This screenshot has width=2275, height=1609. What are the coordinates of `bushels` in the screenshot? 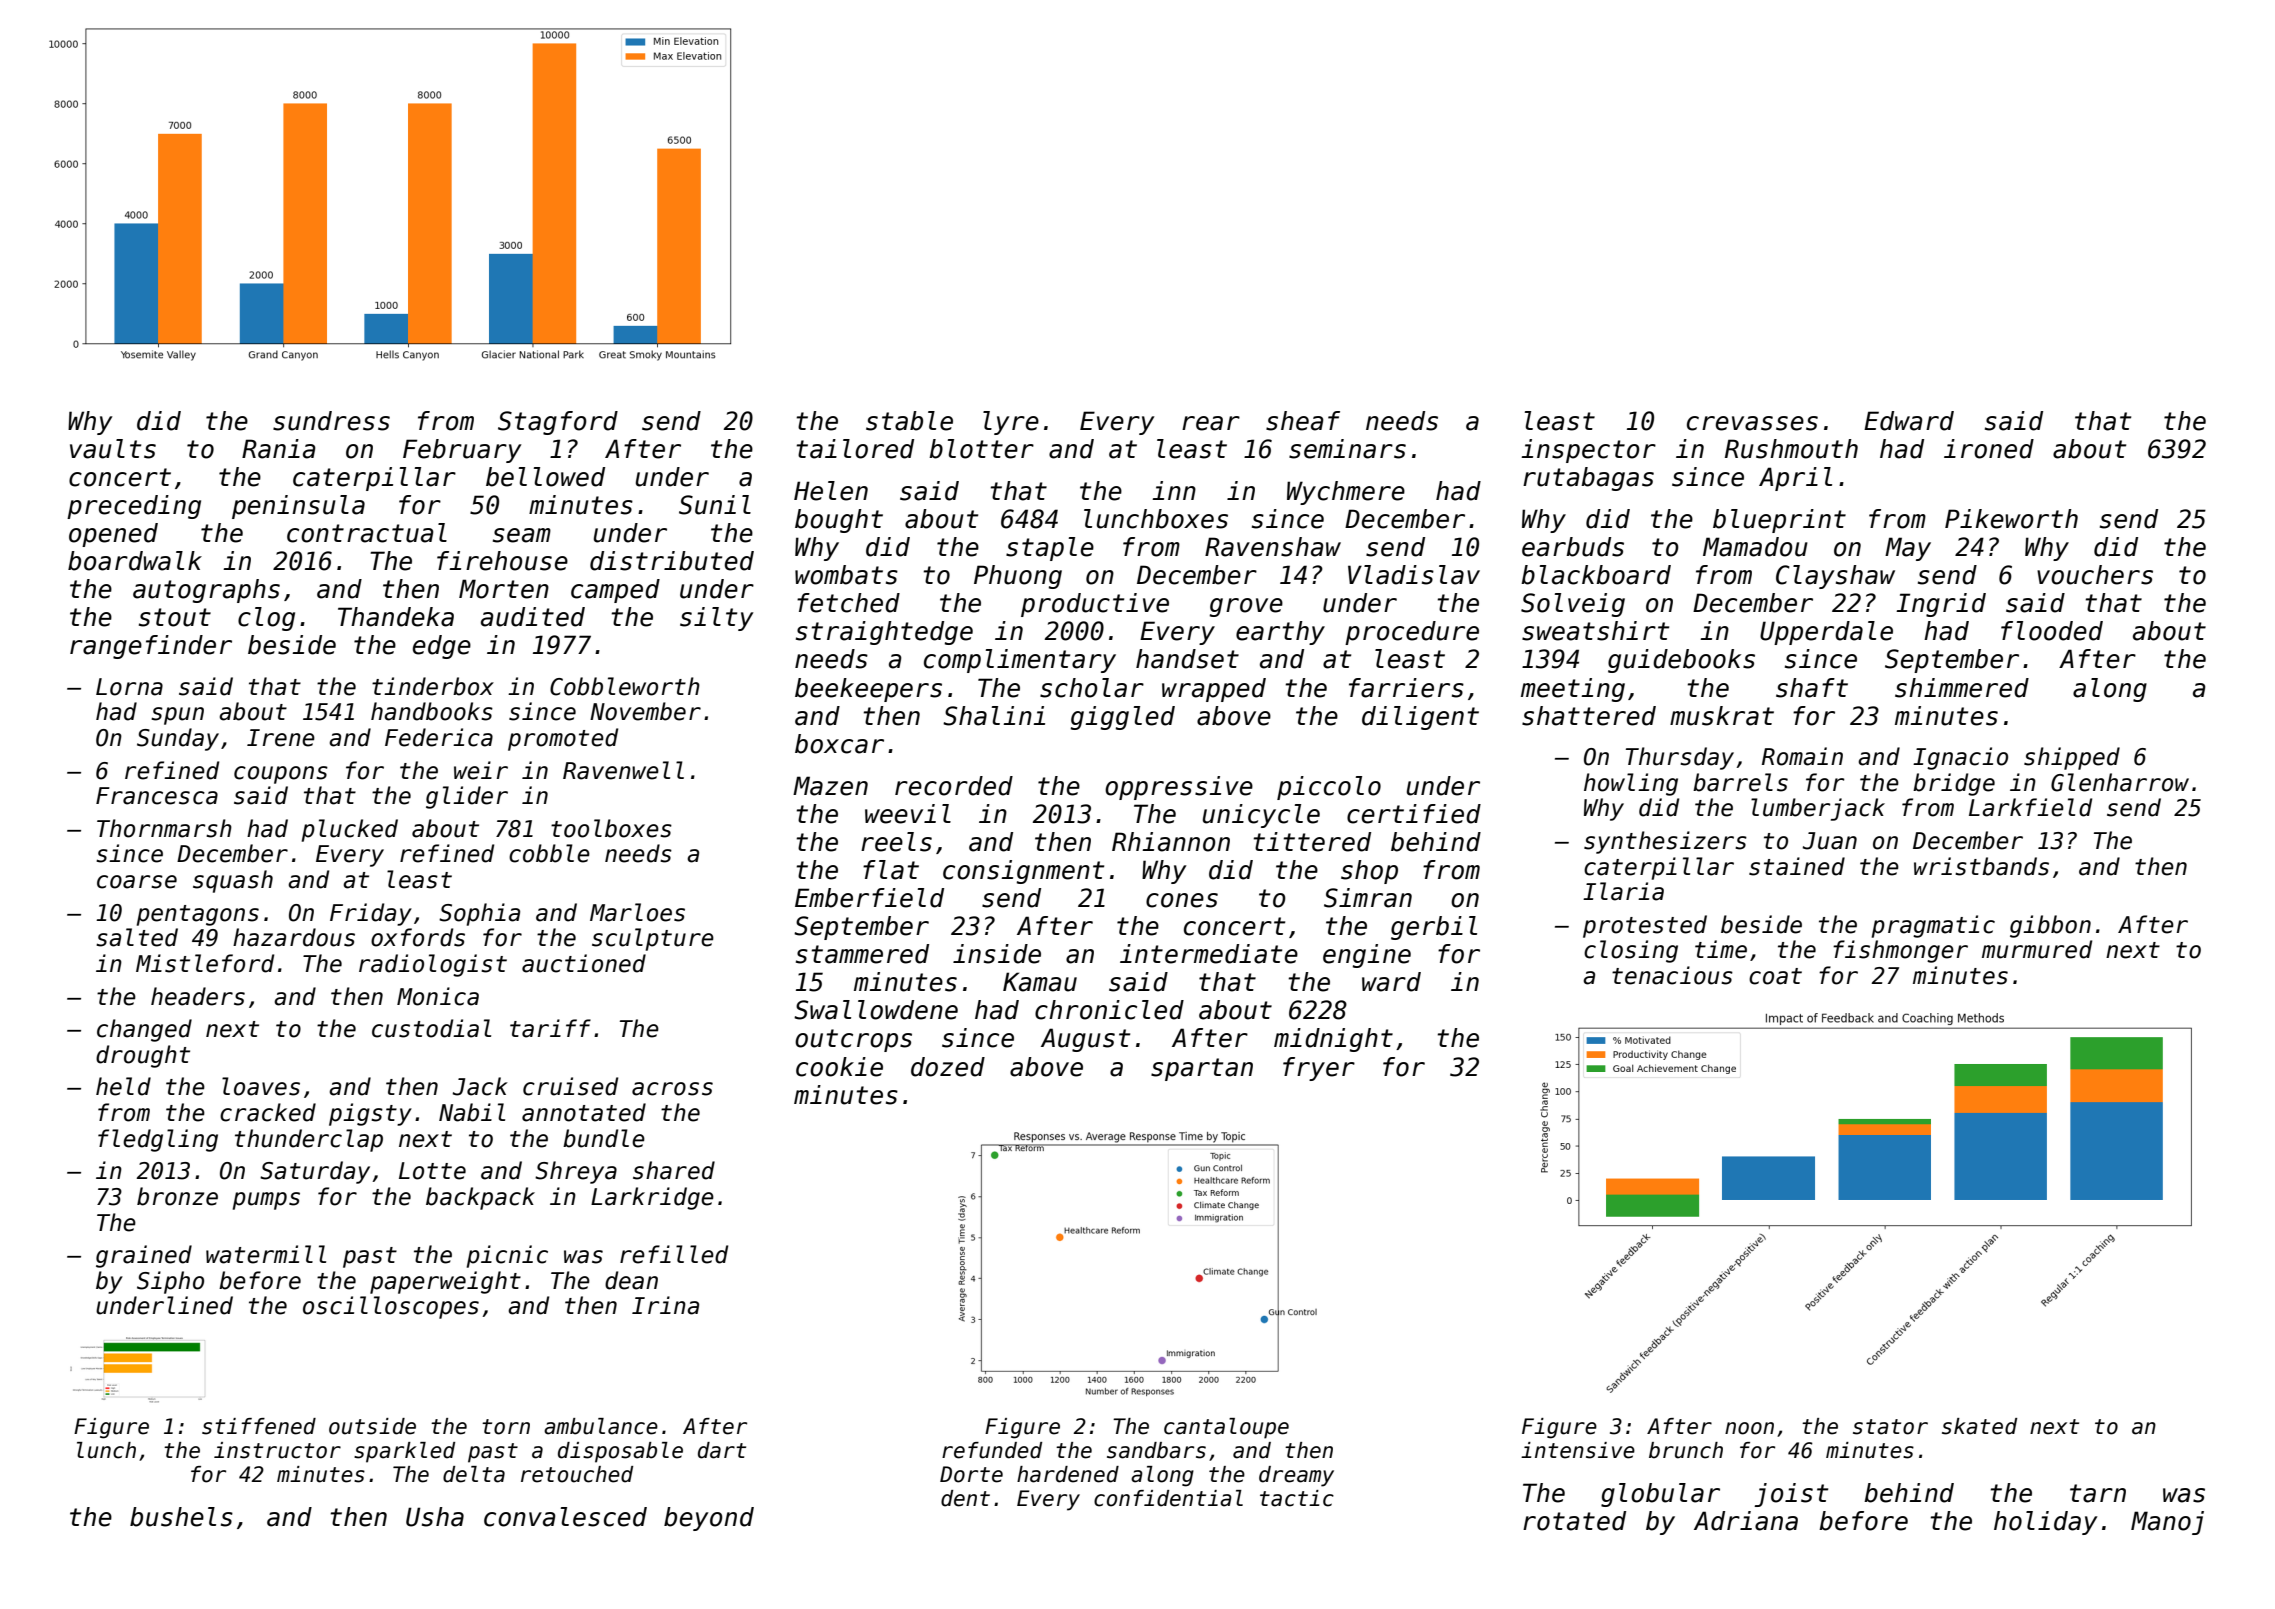 It's located at (181, 1517).
